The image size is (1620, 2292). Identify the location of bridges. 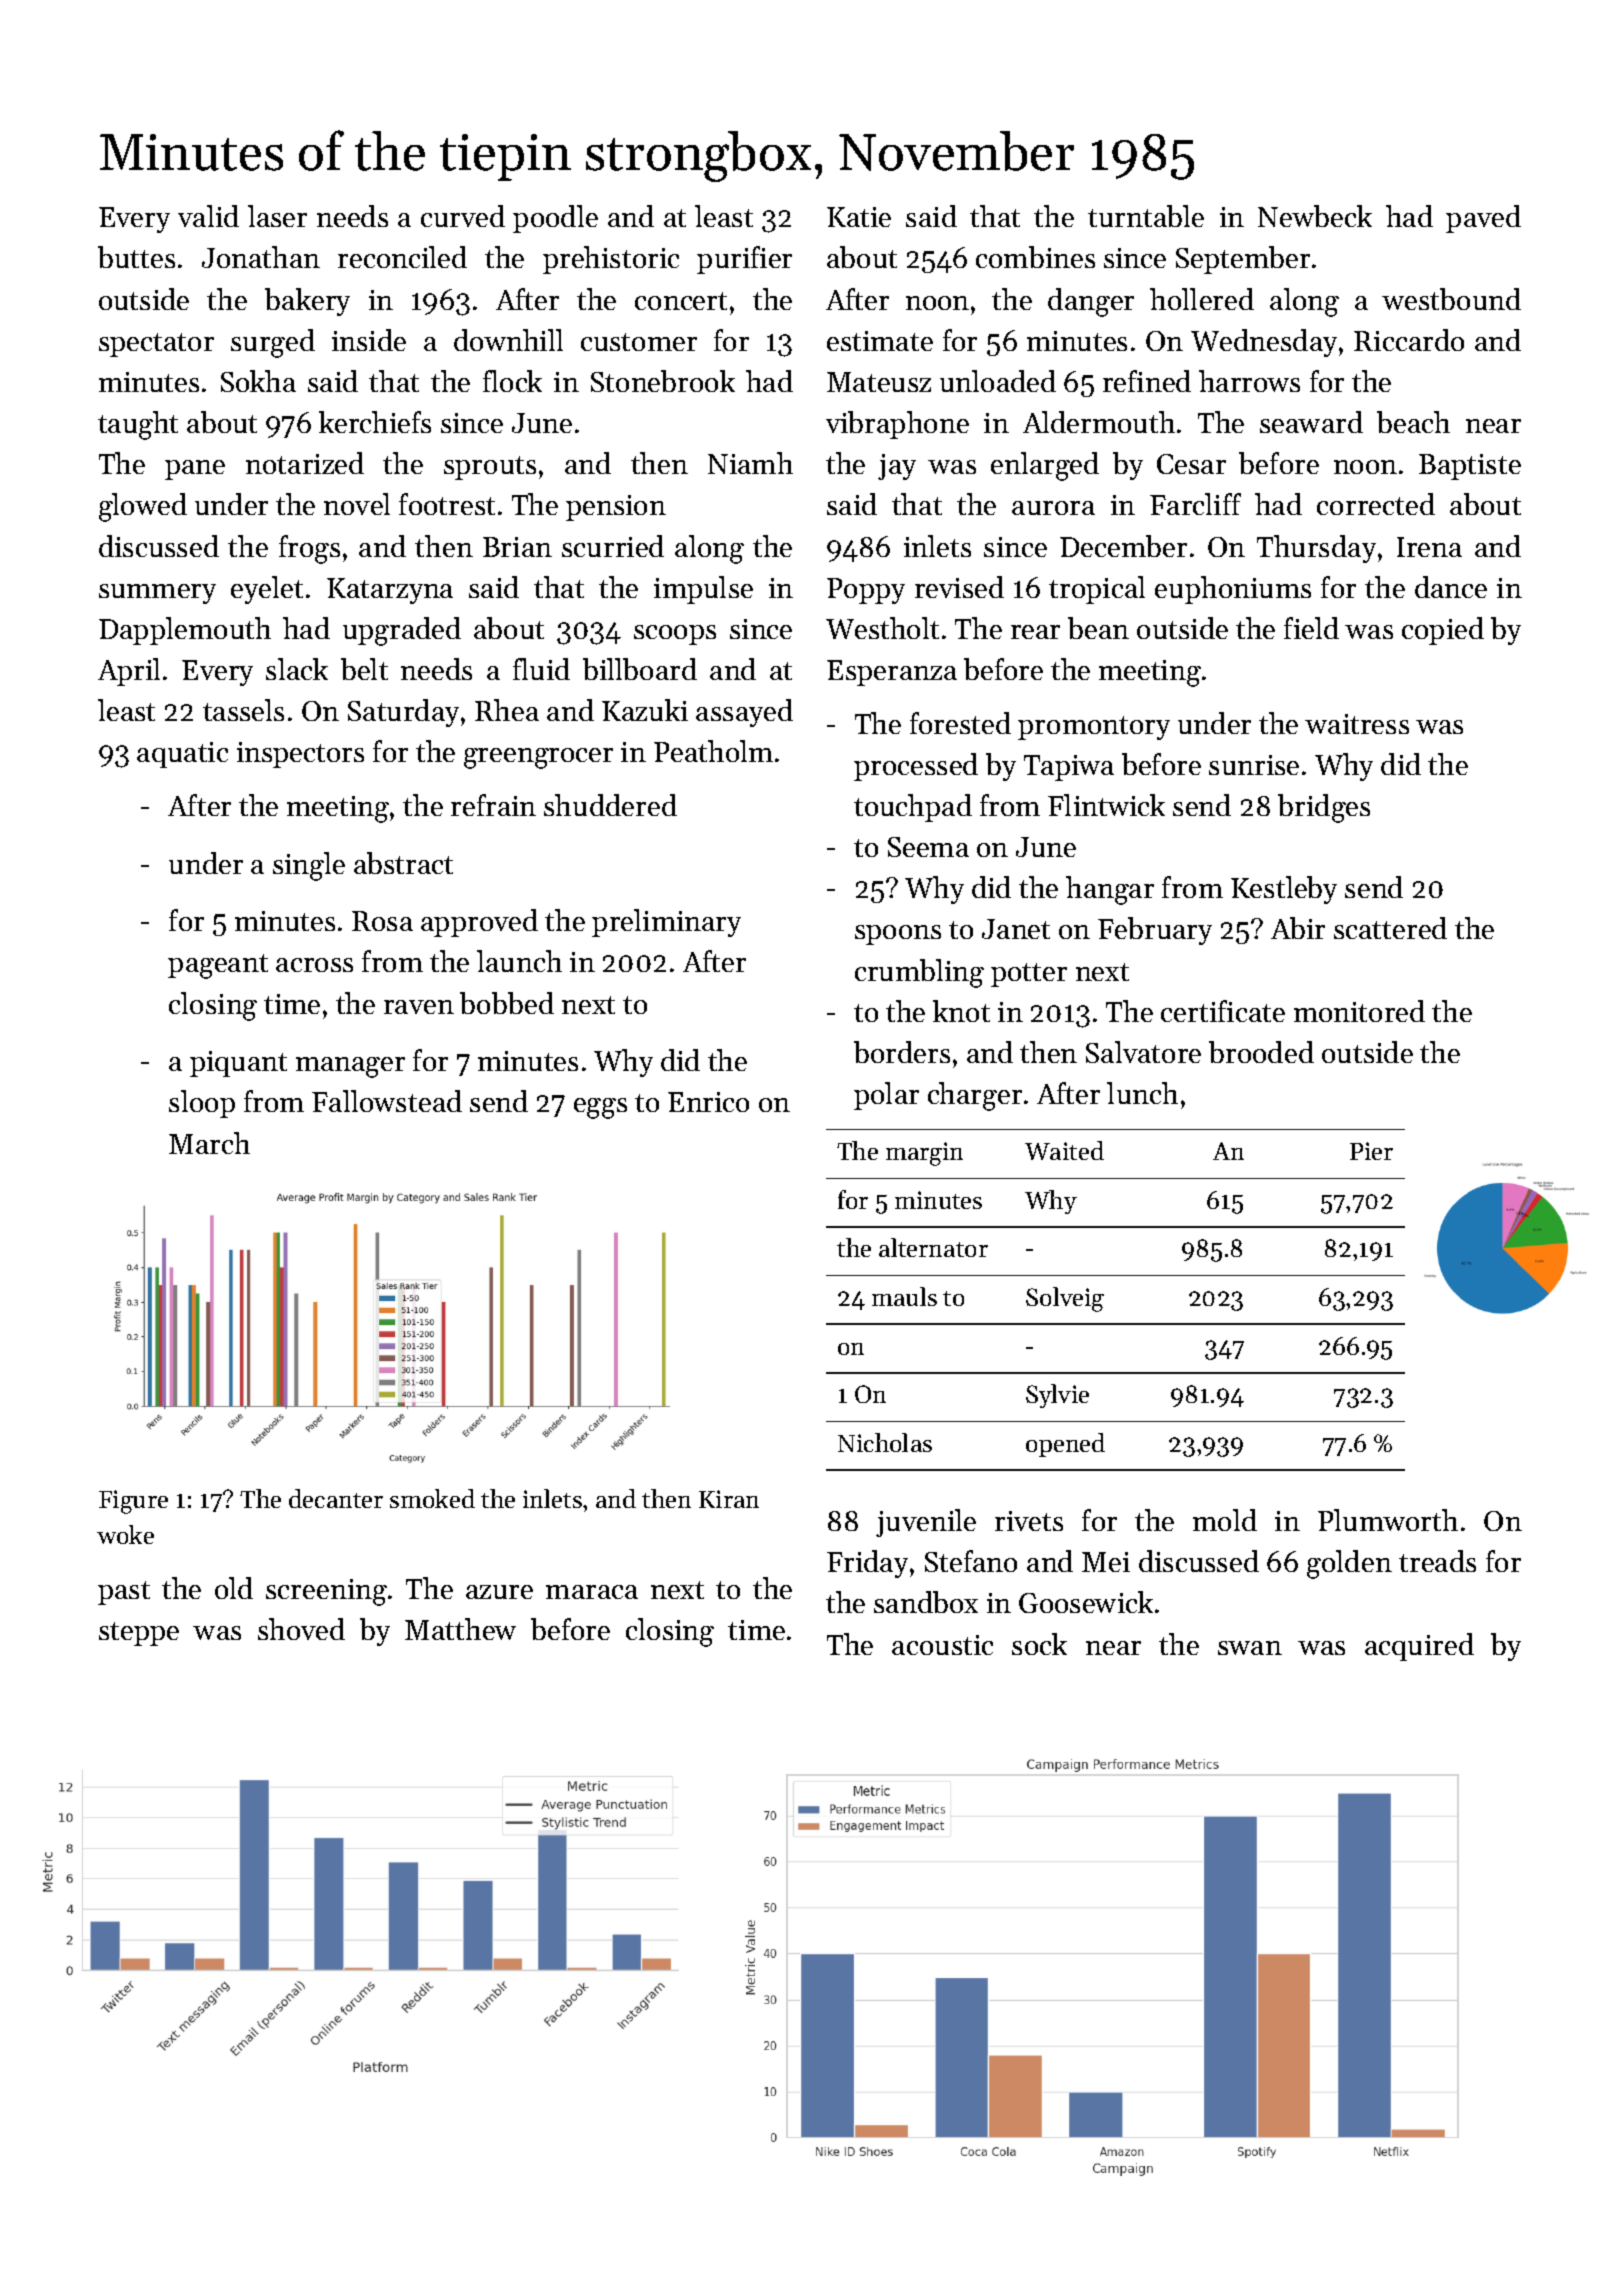
(1324, 808).
